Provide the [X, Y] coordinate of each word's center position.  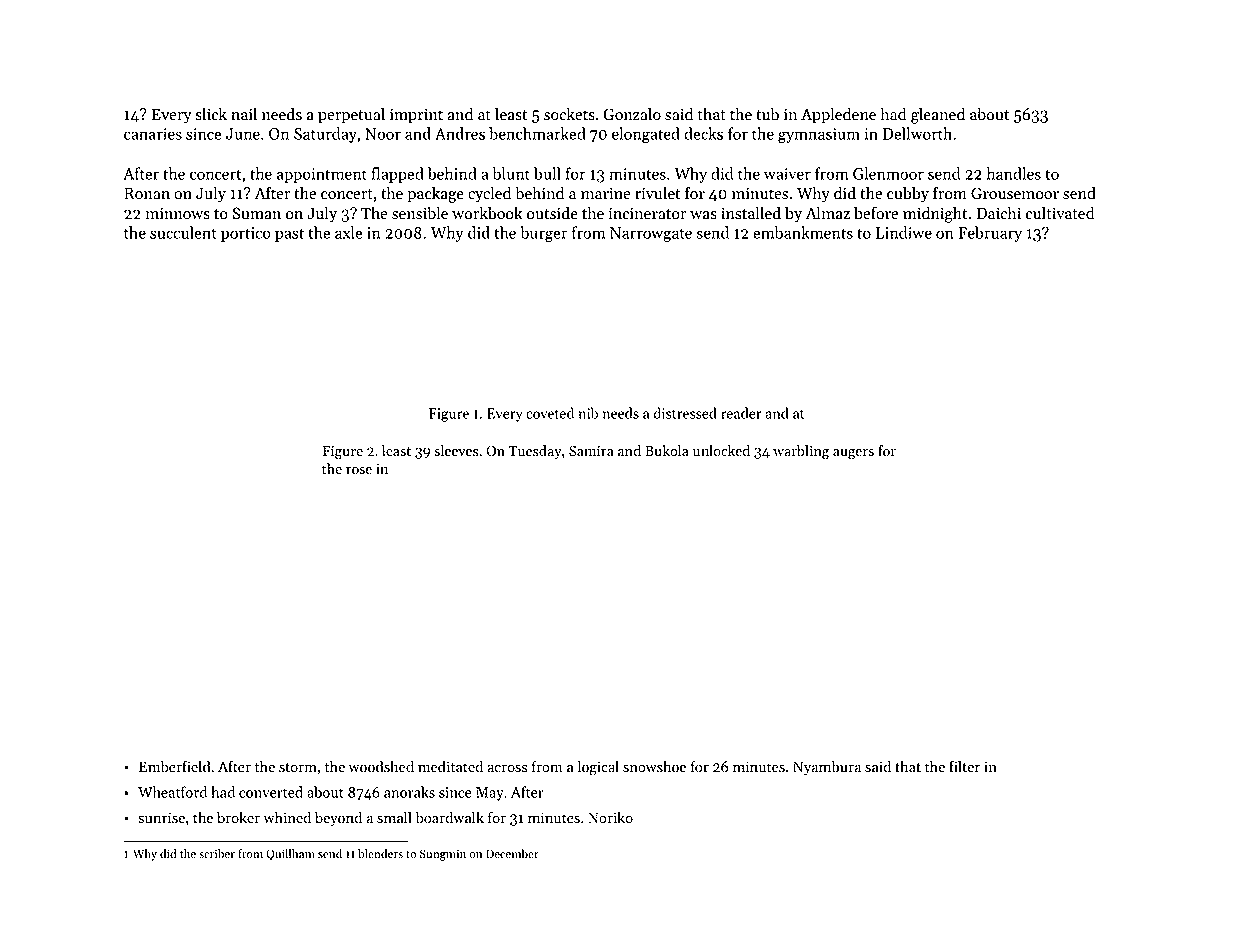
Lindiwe [904, 232]
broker [238, 817]
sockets [569, 114]
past [289, 235]
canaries [153, 134]
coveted [550, 413]
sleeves [456, 451]
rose [359, 471]
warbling [801, 452]
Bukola [667, 451]
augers [853, 454]
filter [964, 766]
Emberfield [174, 766]
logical [598, 768]
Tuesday [535, 452]
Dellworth [917, 133]
